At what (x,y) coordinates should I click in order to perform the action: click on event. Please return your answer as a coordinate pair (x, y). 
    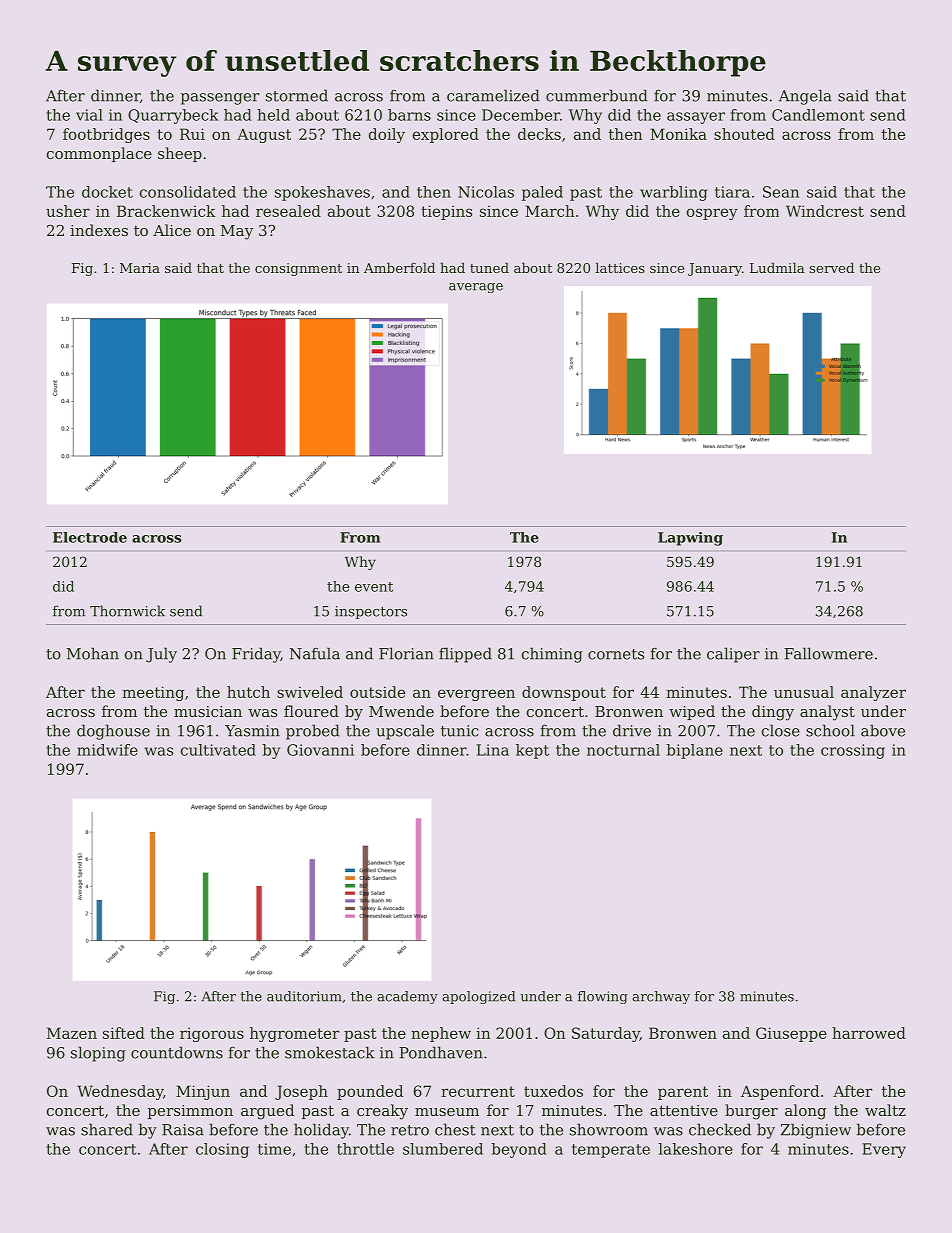
    Looking at the image, I should click on (374, 587).
